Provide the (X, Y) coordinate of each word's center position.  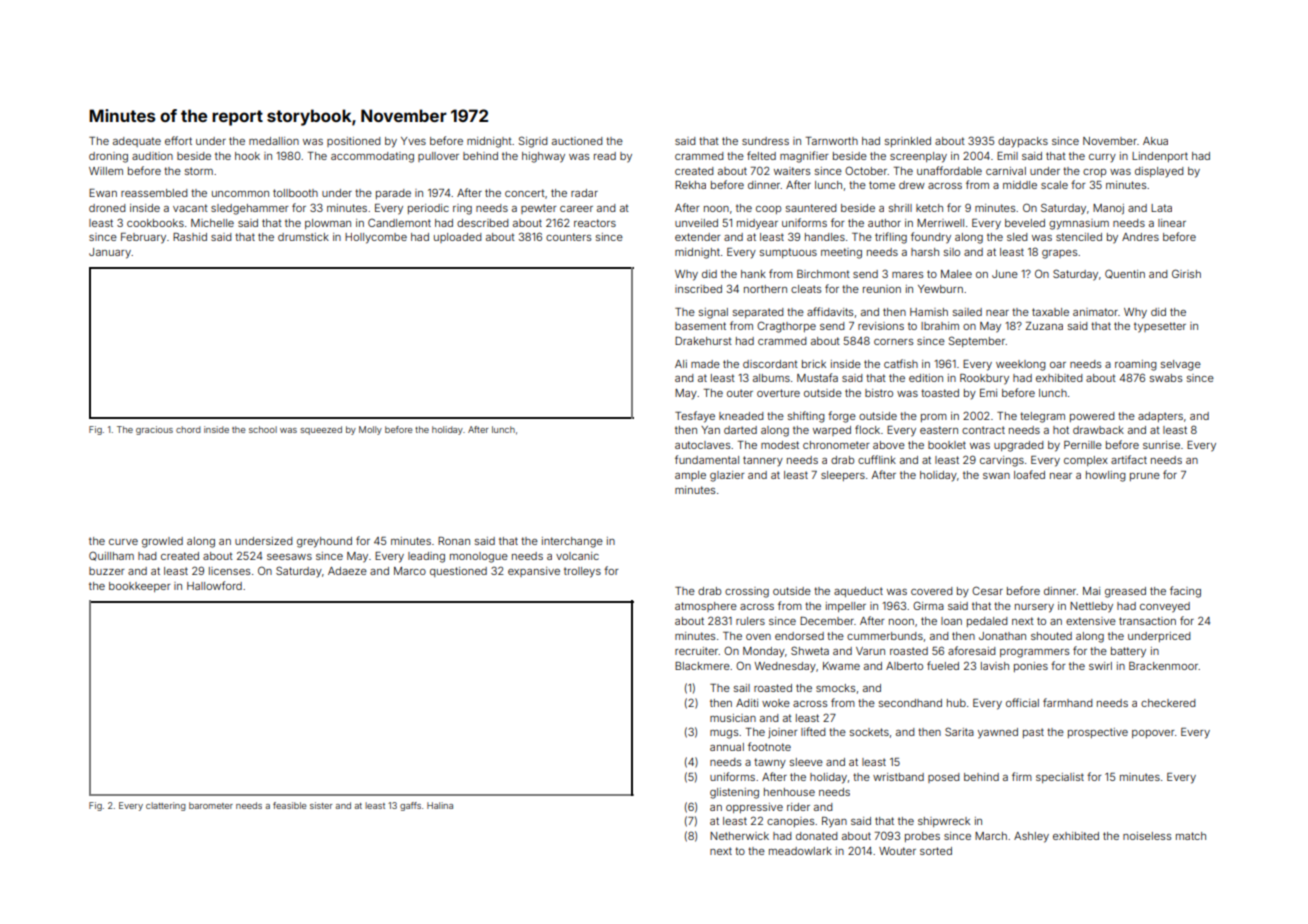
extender (698, 237)
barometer (211, 805)
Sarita (959, 731)
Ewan (103, 193)
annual (727, 747)
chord (188, 429)
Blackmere (702, 666)
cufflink (877, 459)
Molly (370, 430)
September (977, 341)
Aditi (747, 703)
